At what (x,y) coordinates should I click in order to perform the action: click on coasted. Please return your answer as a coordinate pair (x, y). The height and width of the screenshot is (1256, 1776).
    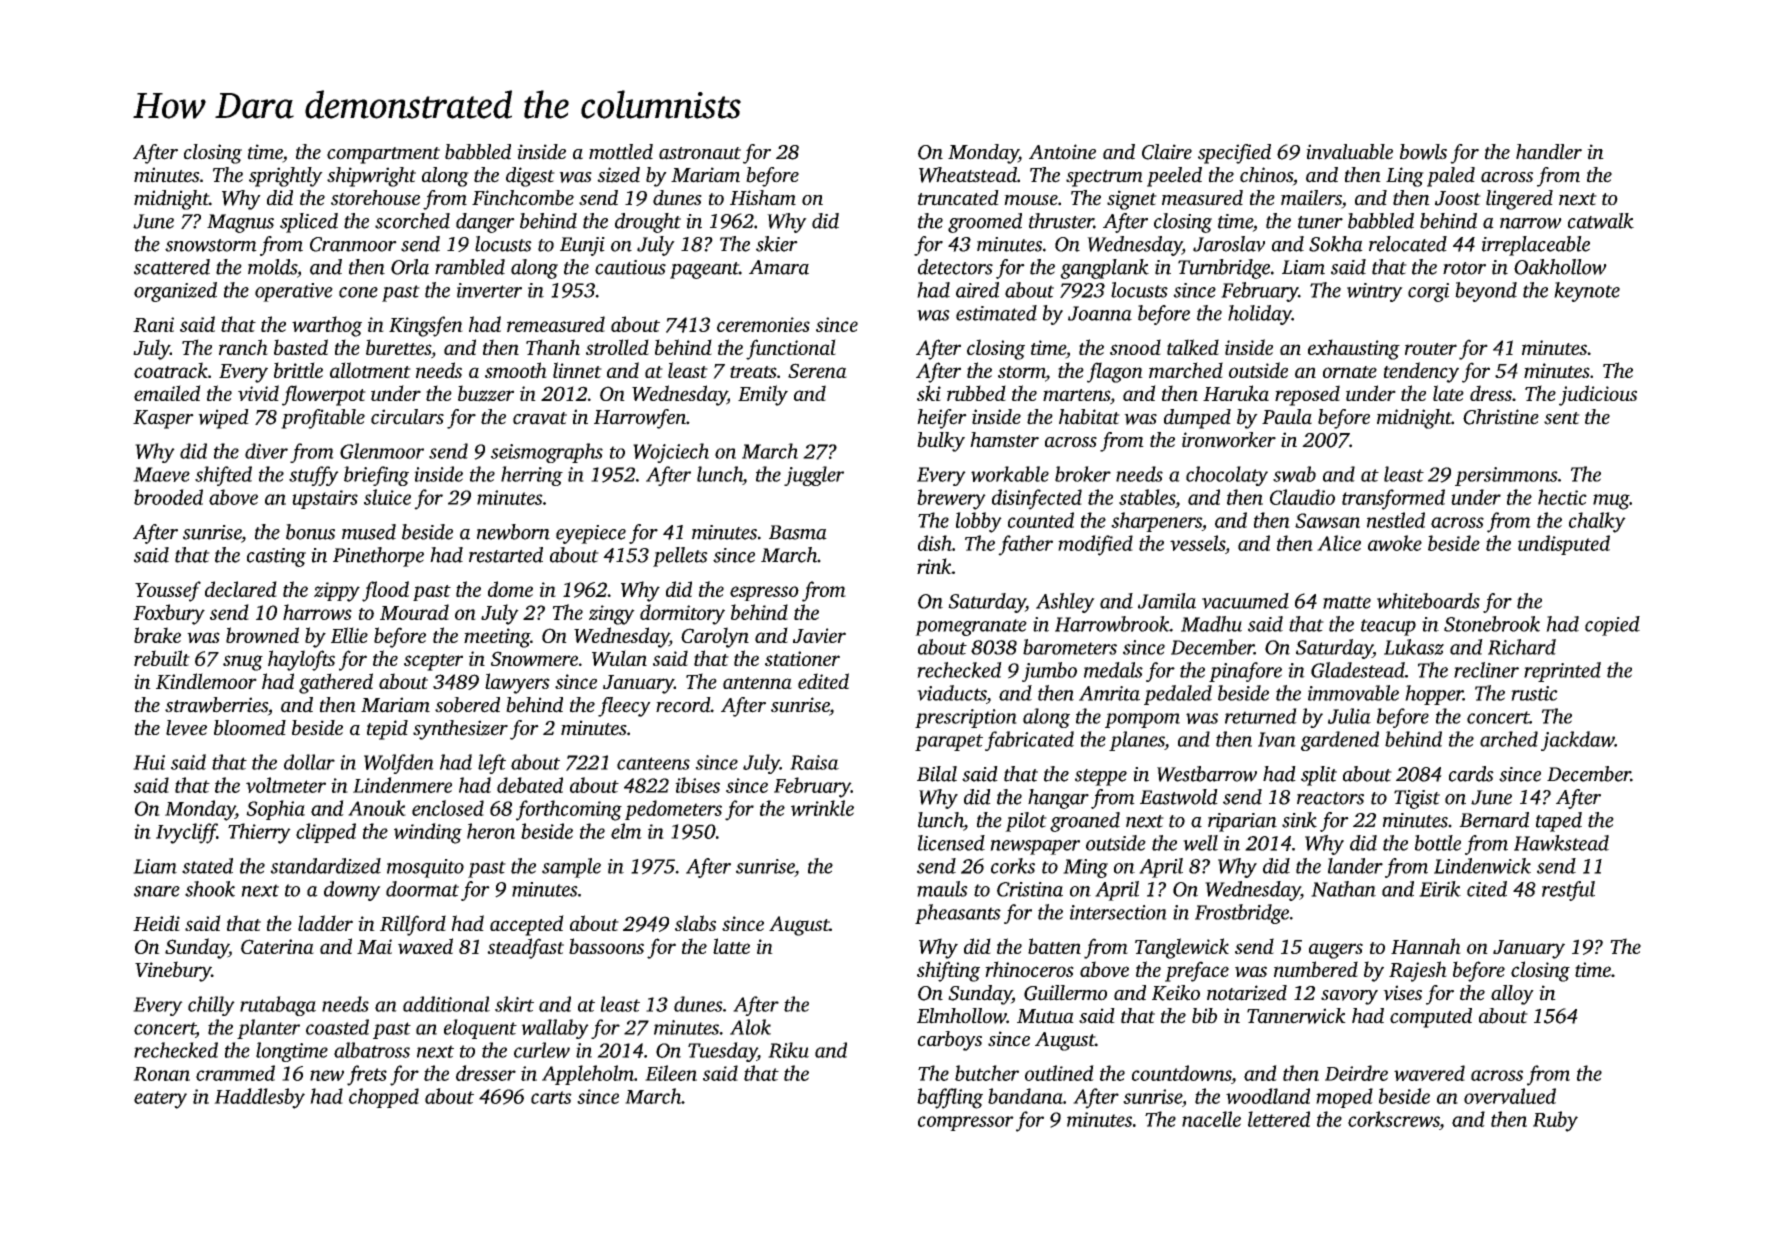
    Looking at the image, I should click on (337, 1027).
